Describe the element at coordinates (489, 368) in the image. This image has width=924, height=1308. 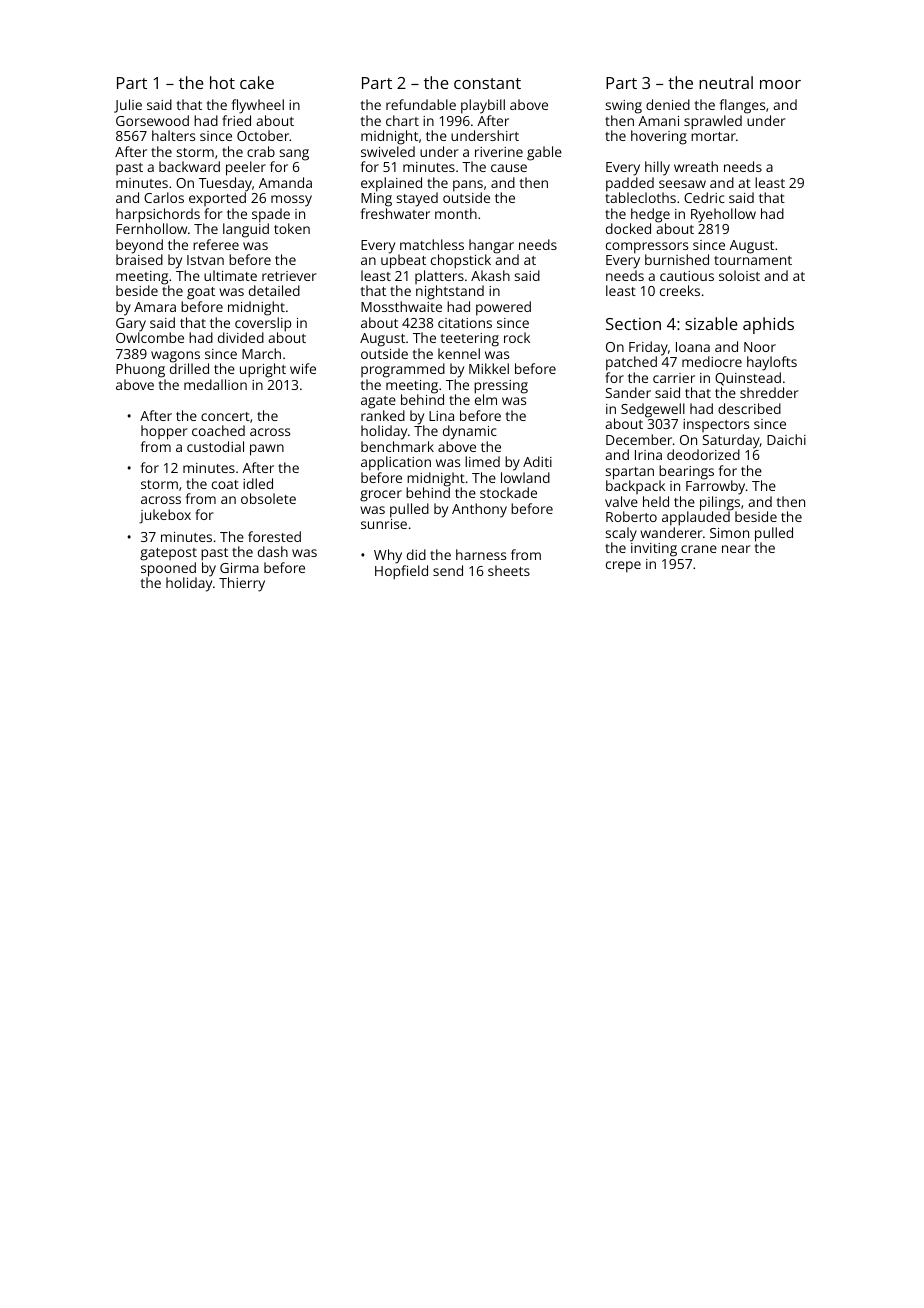
I see `Mikkel` at that location.
